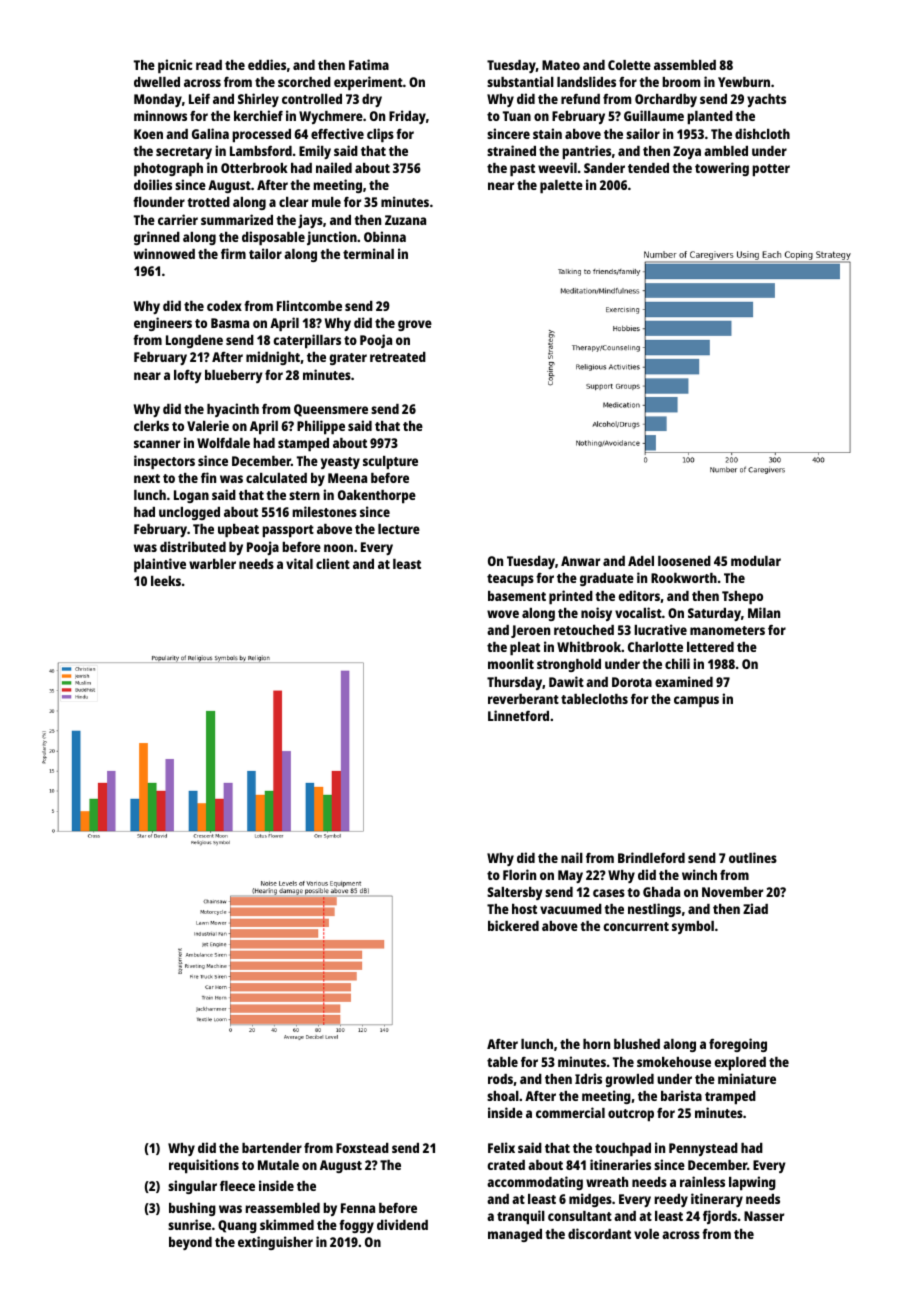 This screenshot has height=1314, width=924. I want to click on lettered, so click(710, 647).
